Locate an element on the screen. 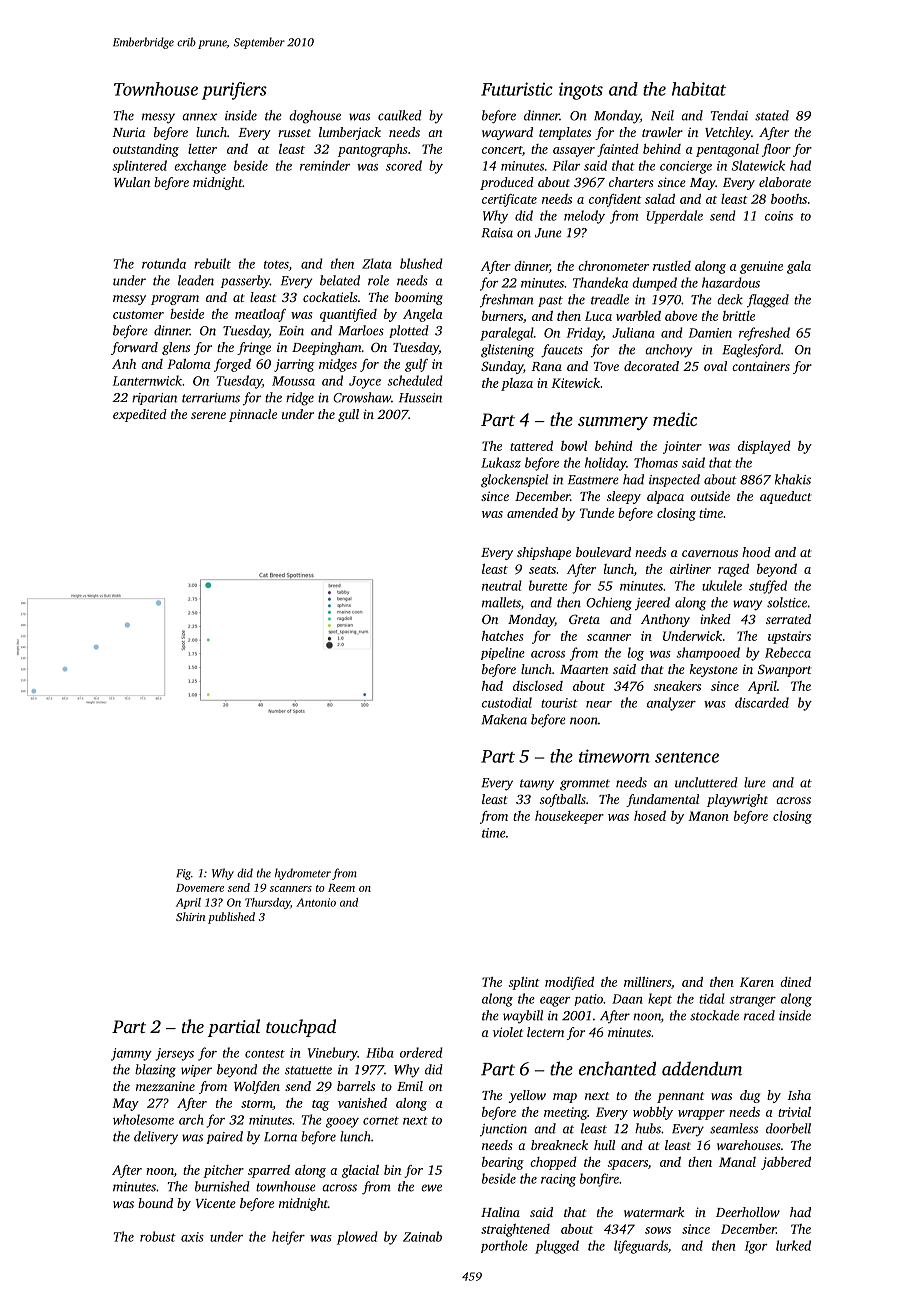  medic is located at coordinates (675, 419).
